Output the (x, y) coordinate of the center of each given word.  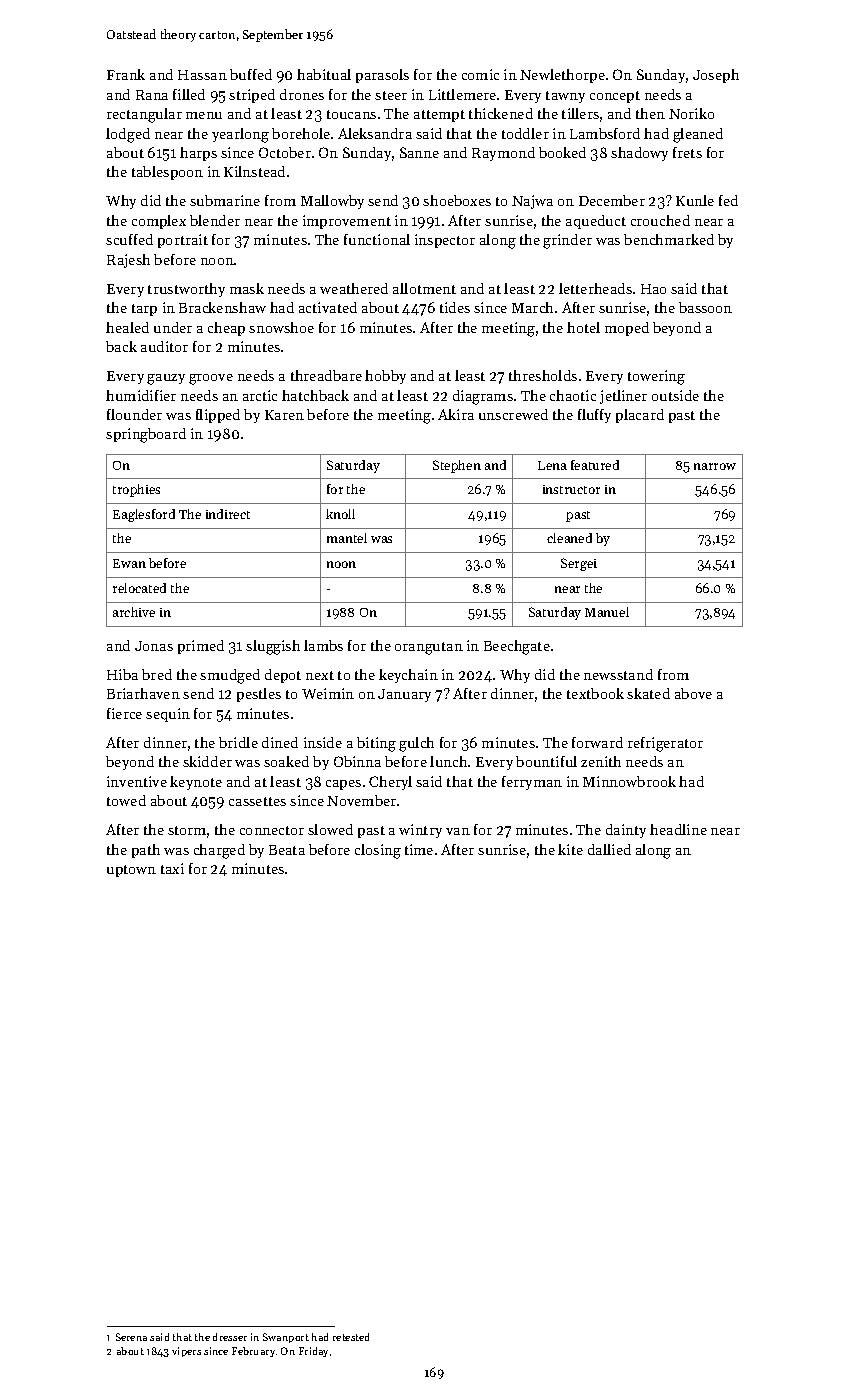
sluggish (273, 647)
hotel (583, 327)
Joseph (716, 76)
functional (377, 239)
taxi (172, 868)
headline (678, 829)
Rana (152, 95)
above (693, 693)
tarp (144, 310)
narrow (715, 466)
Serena (131, 1337)
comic (480, 74)
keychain (408, 676)
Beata (287, 850)
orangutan (429, 648)
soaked (286, 761)
